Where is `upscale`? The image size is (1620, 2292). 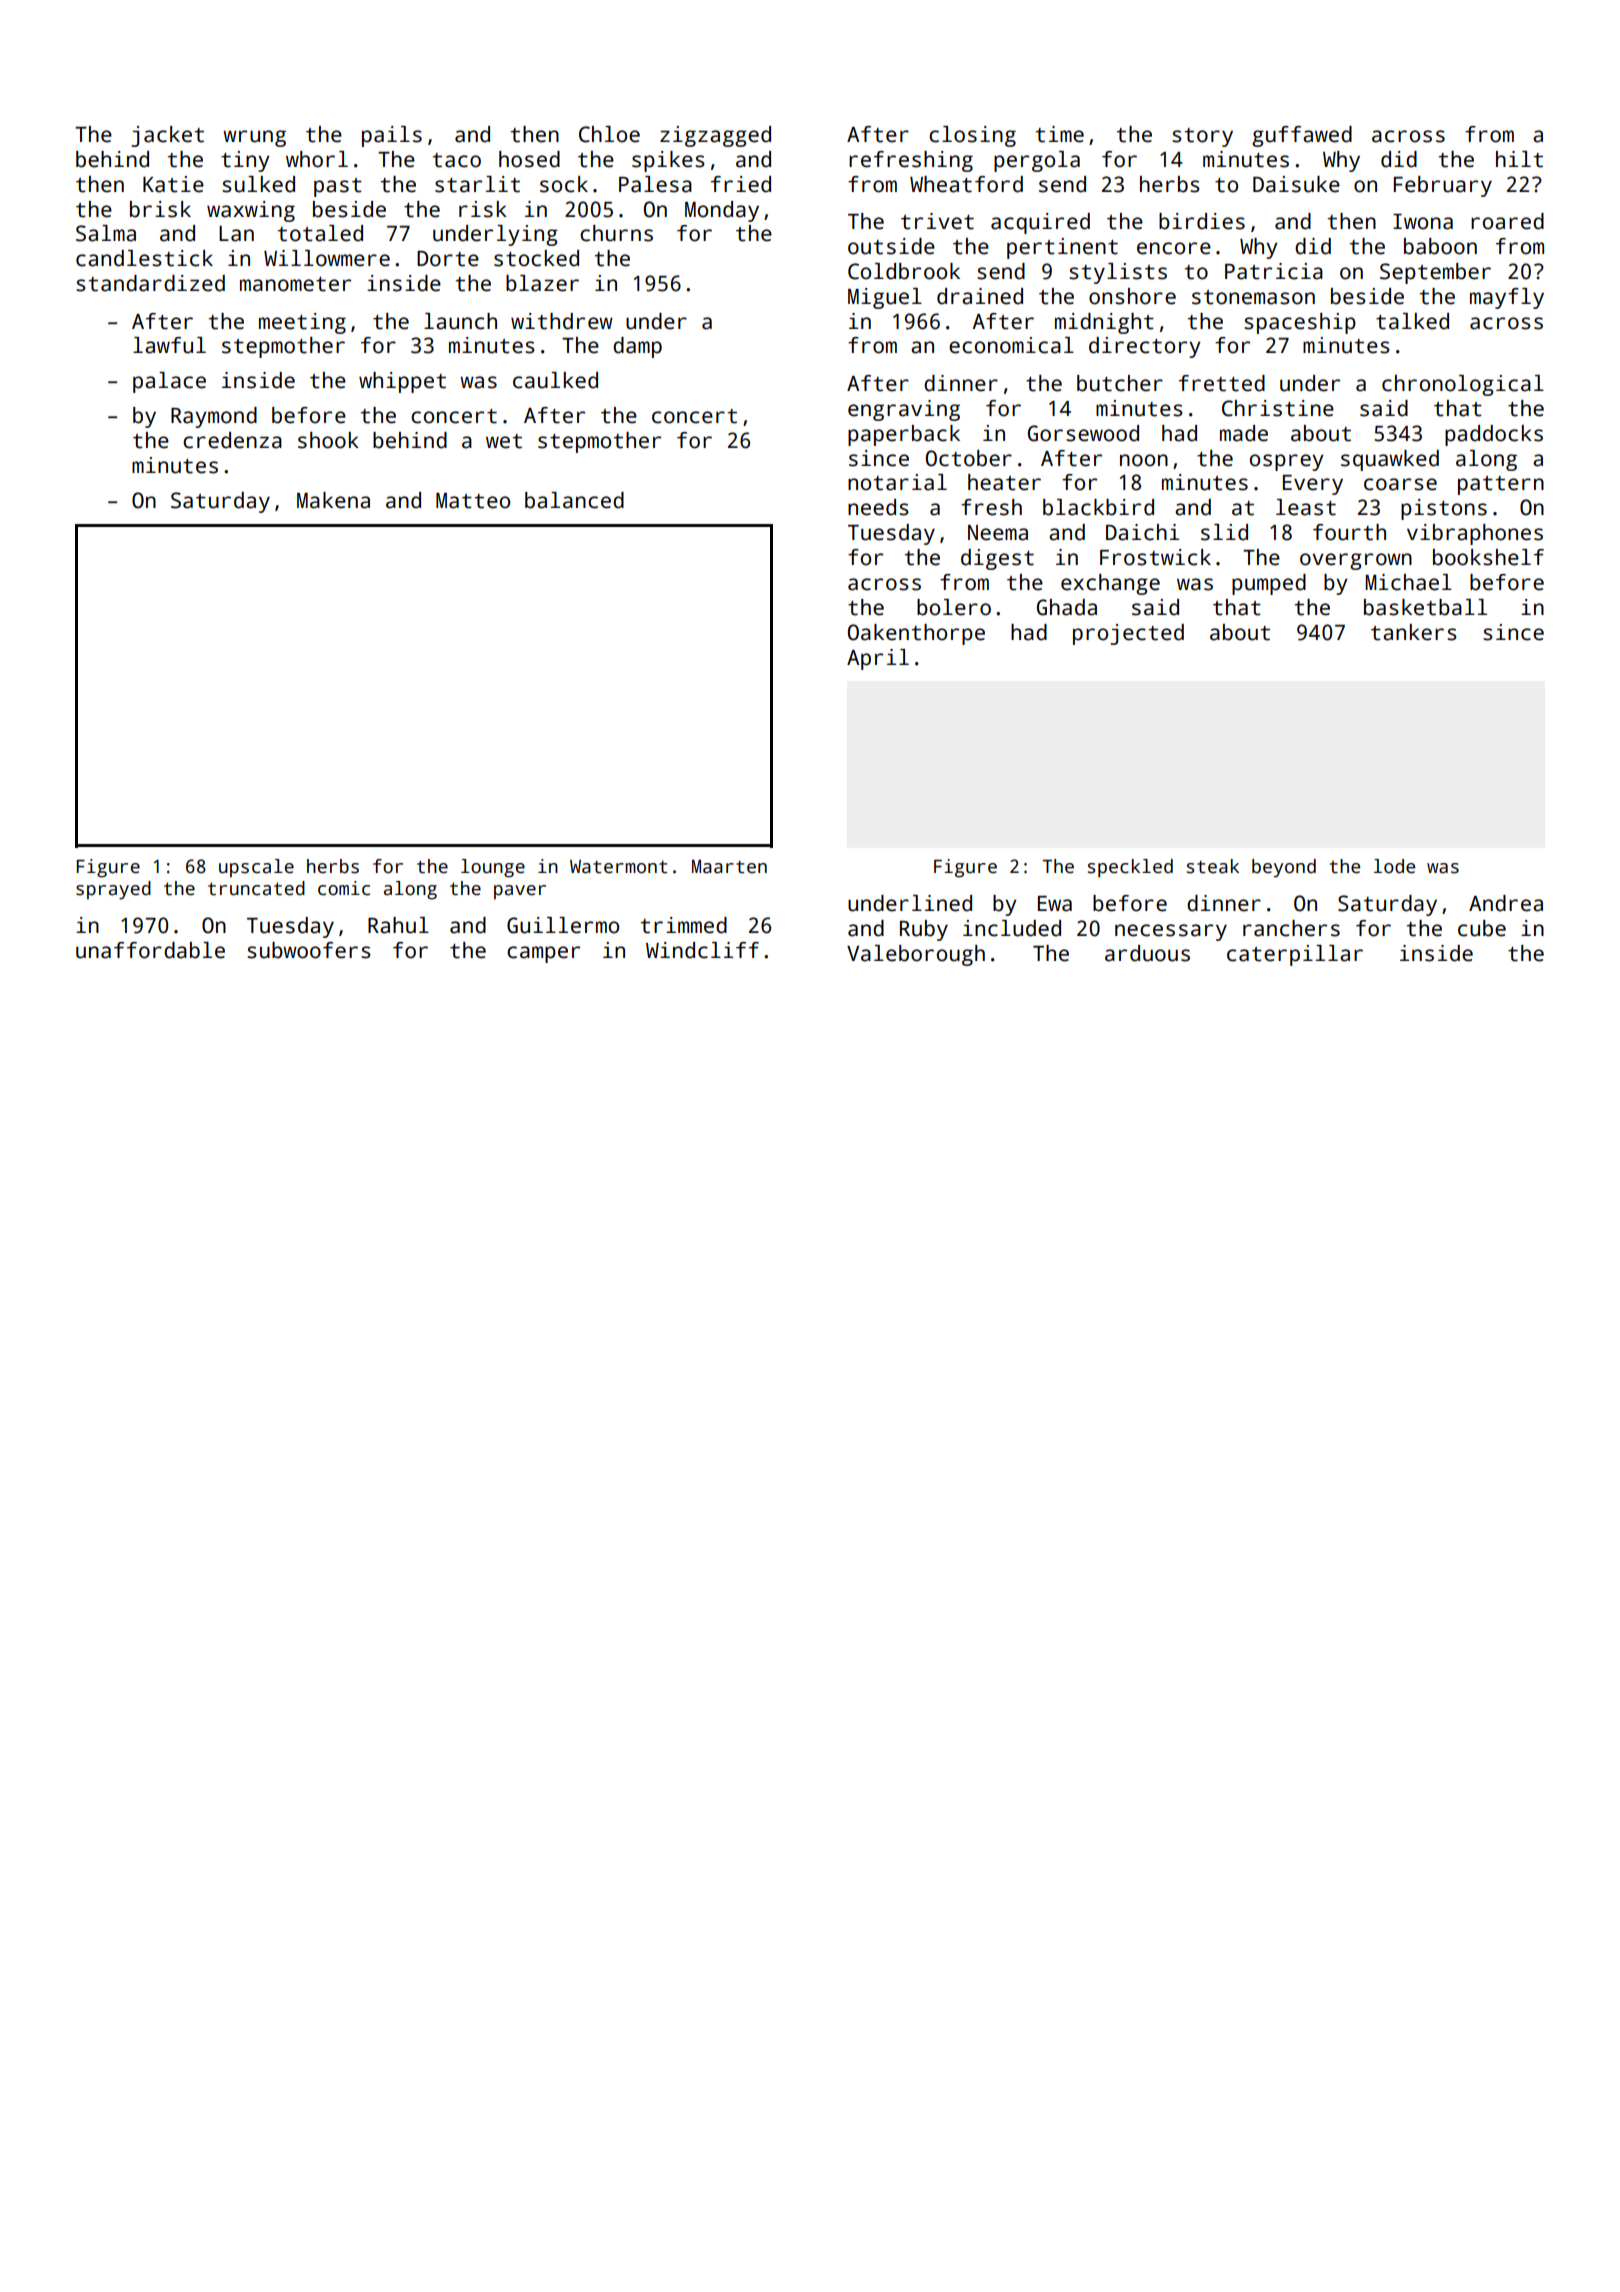 upscale is located at coordinates (256, 868).
